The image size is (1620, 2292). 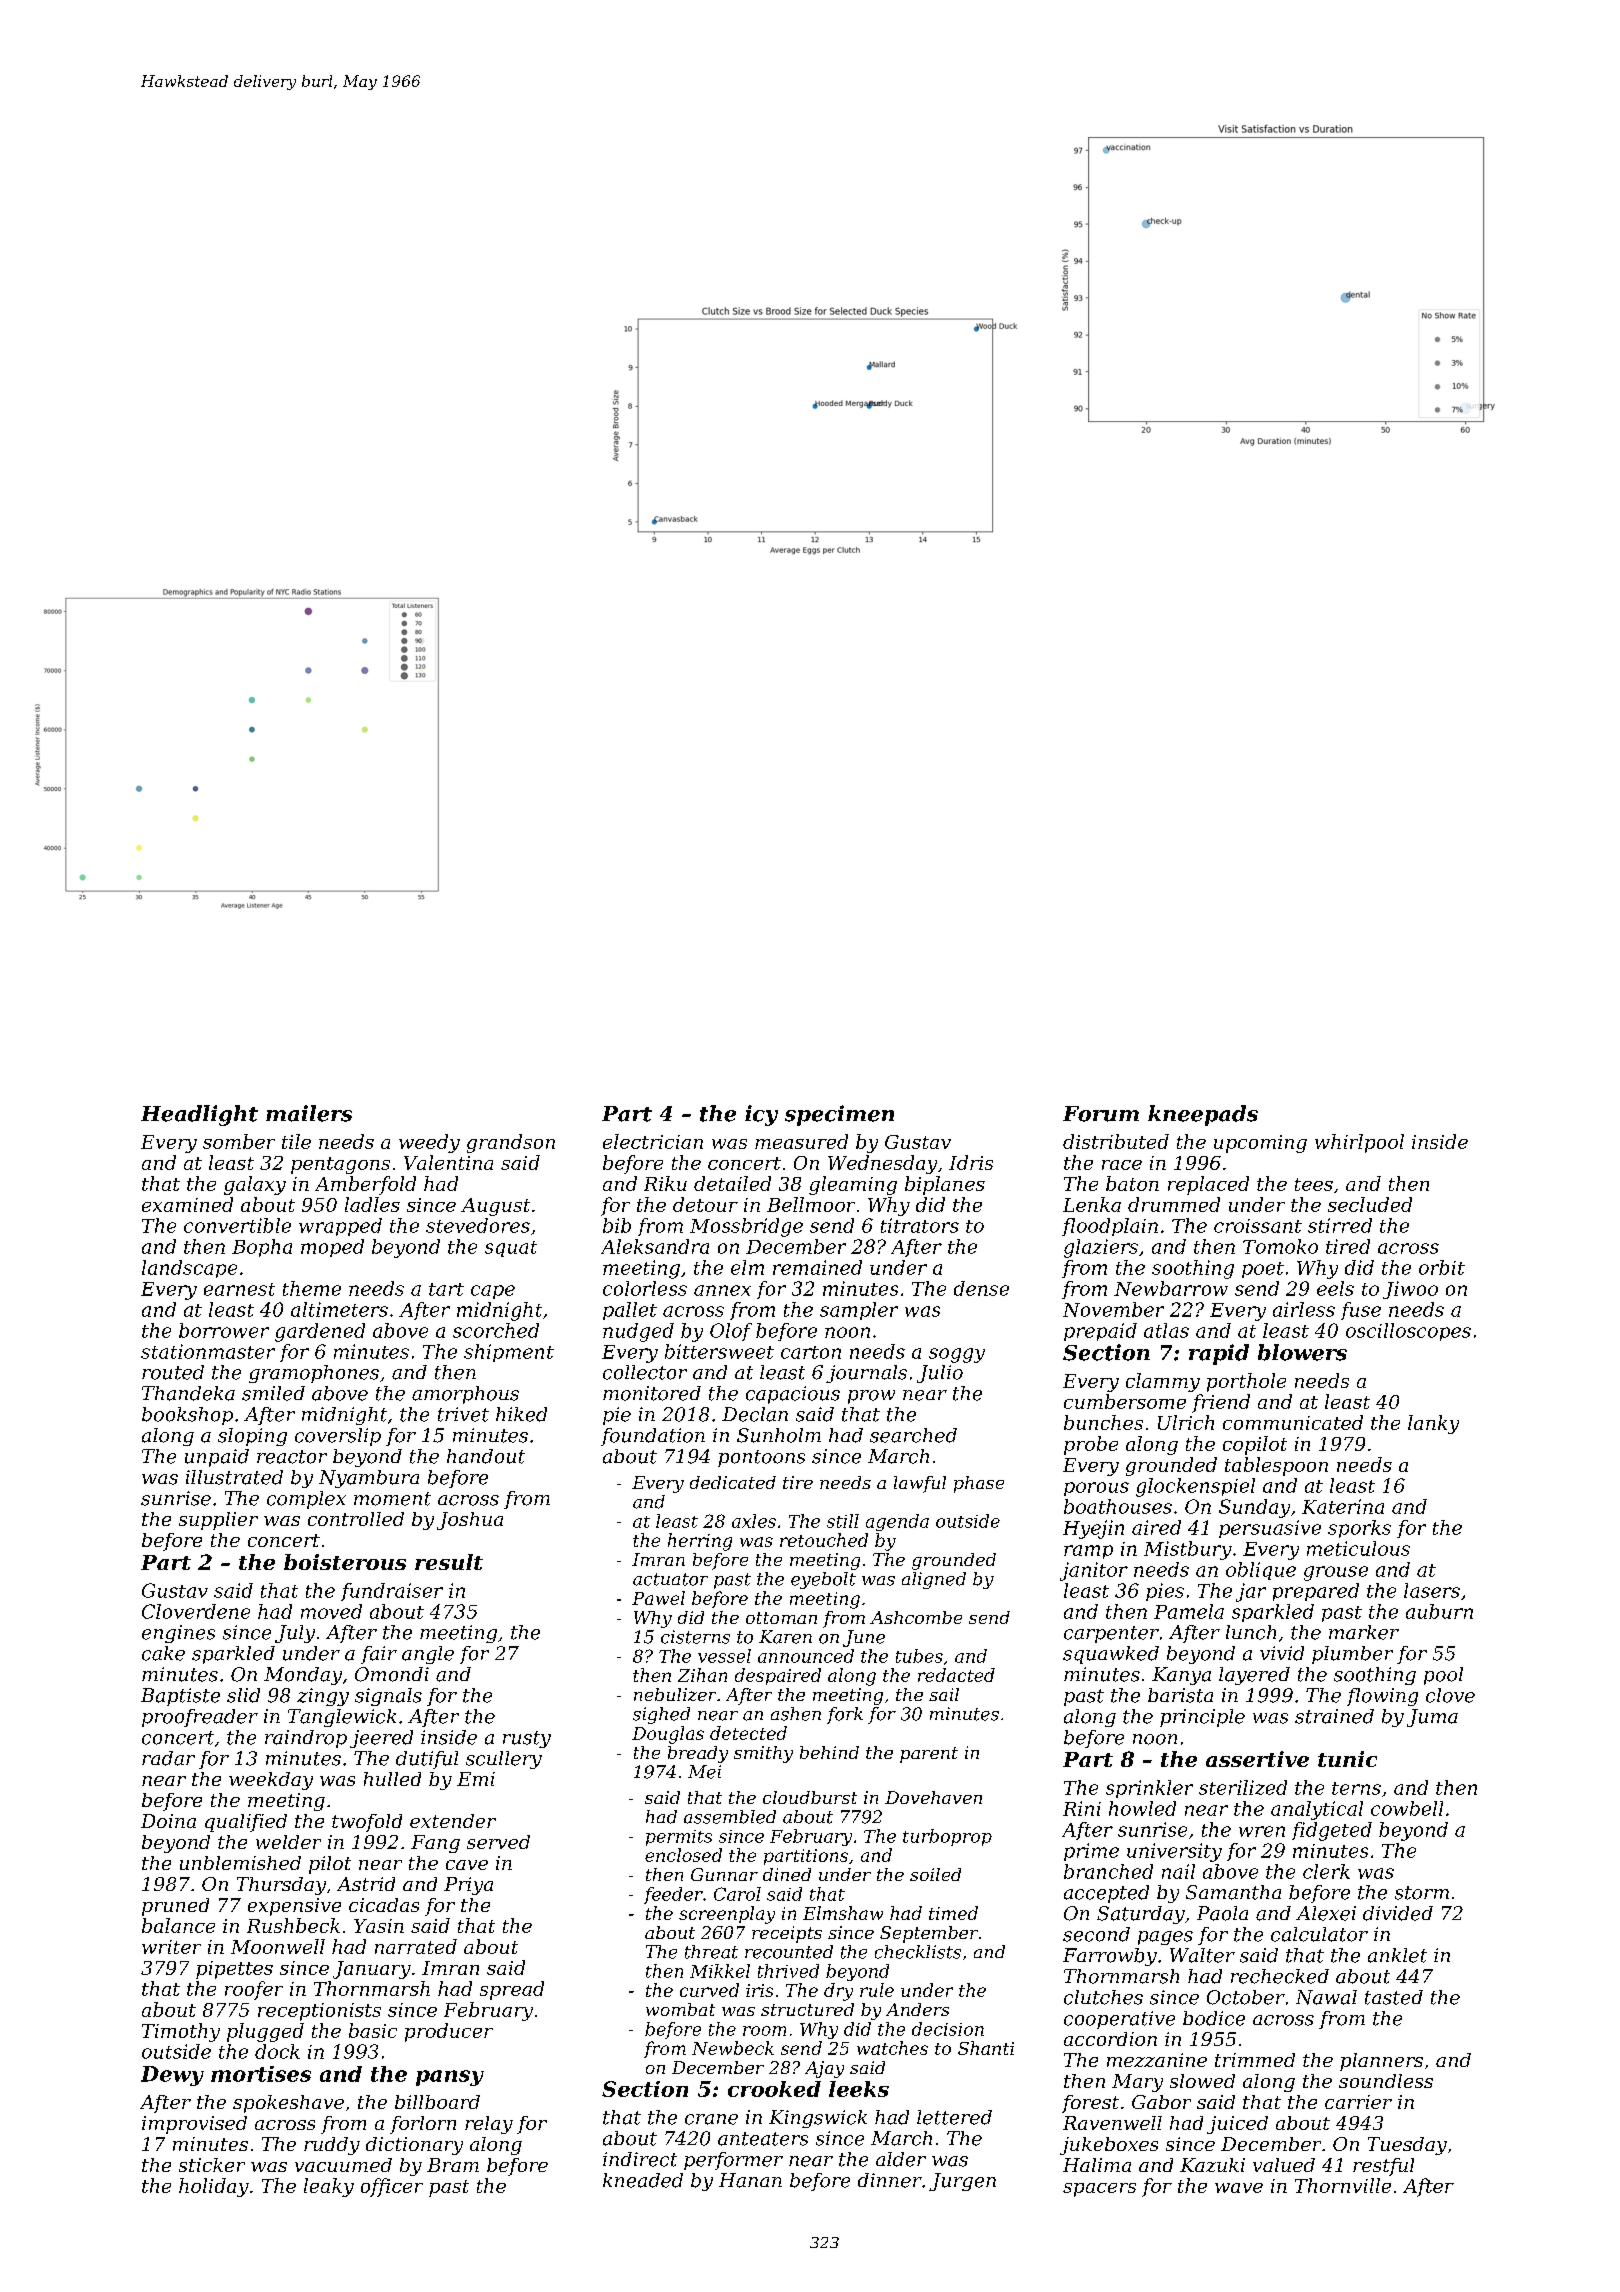 What do you see at coordinates (309, 1113) in the screenshot?
I see `mailers` at bounding box center [309, 1113].
